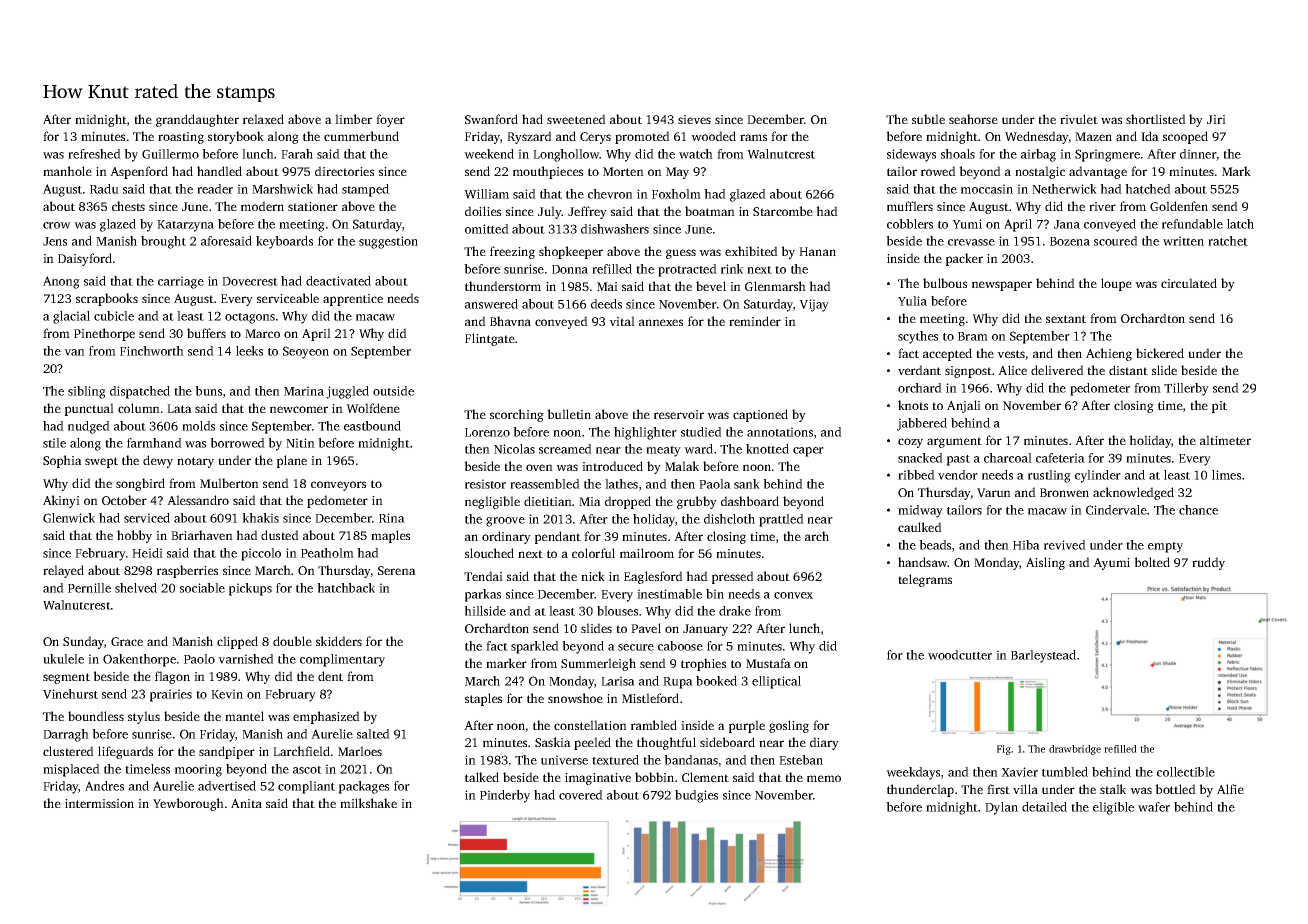 The image size is (1308, 924). I want to click on sideways, so click(911, 155).
